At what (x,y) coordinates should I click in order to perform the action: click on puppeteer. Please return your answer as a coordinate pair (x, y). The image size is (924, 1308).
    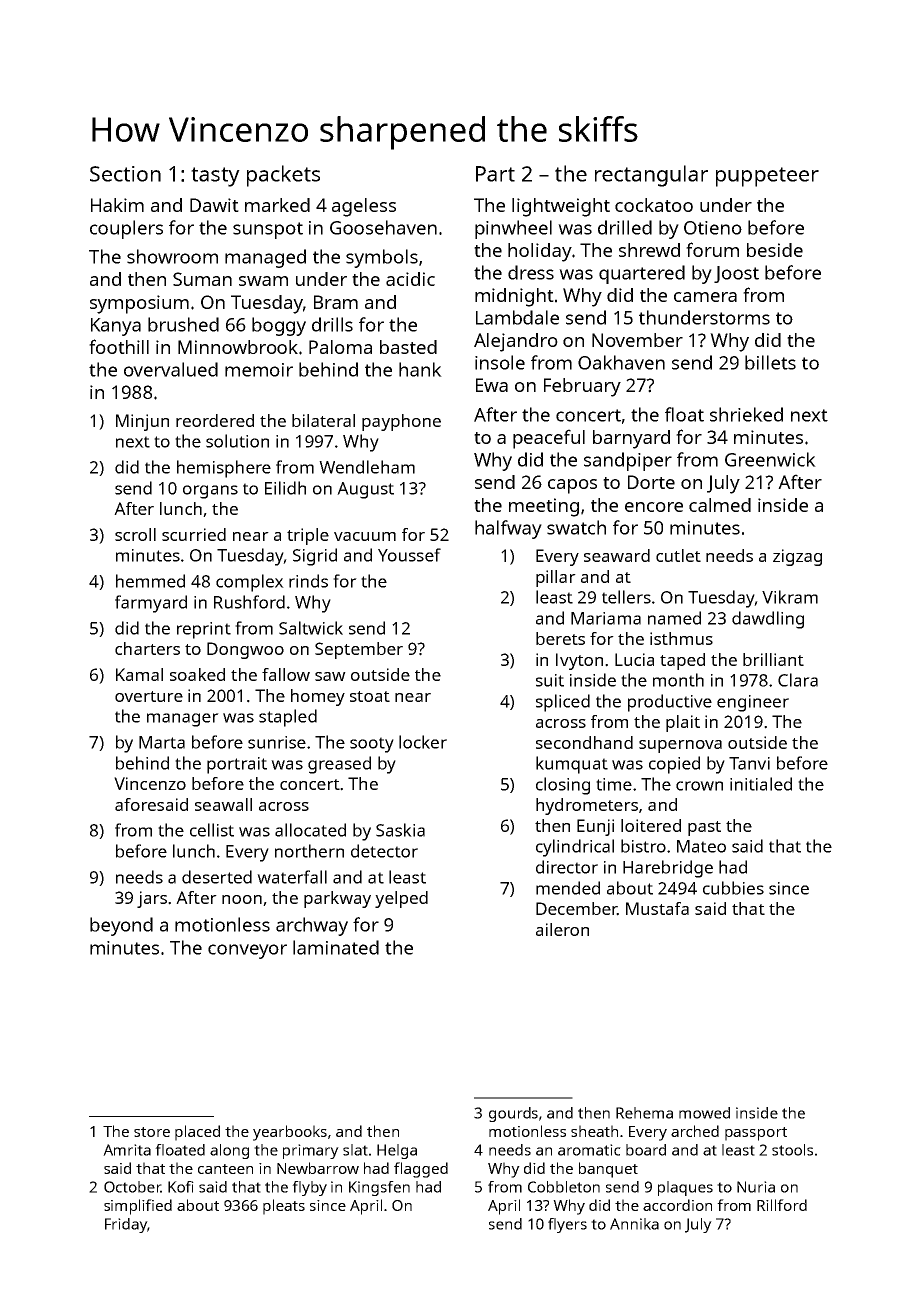
    Looking at the image, I should click on (767, 177).
